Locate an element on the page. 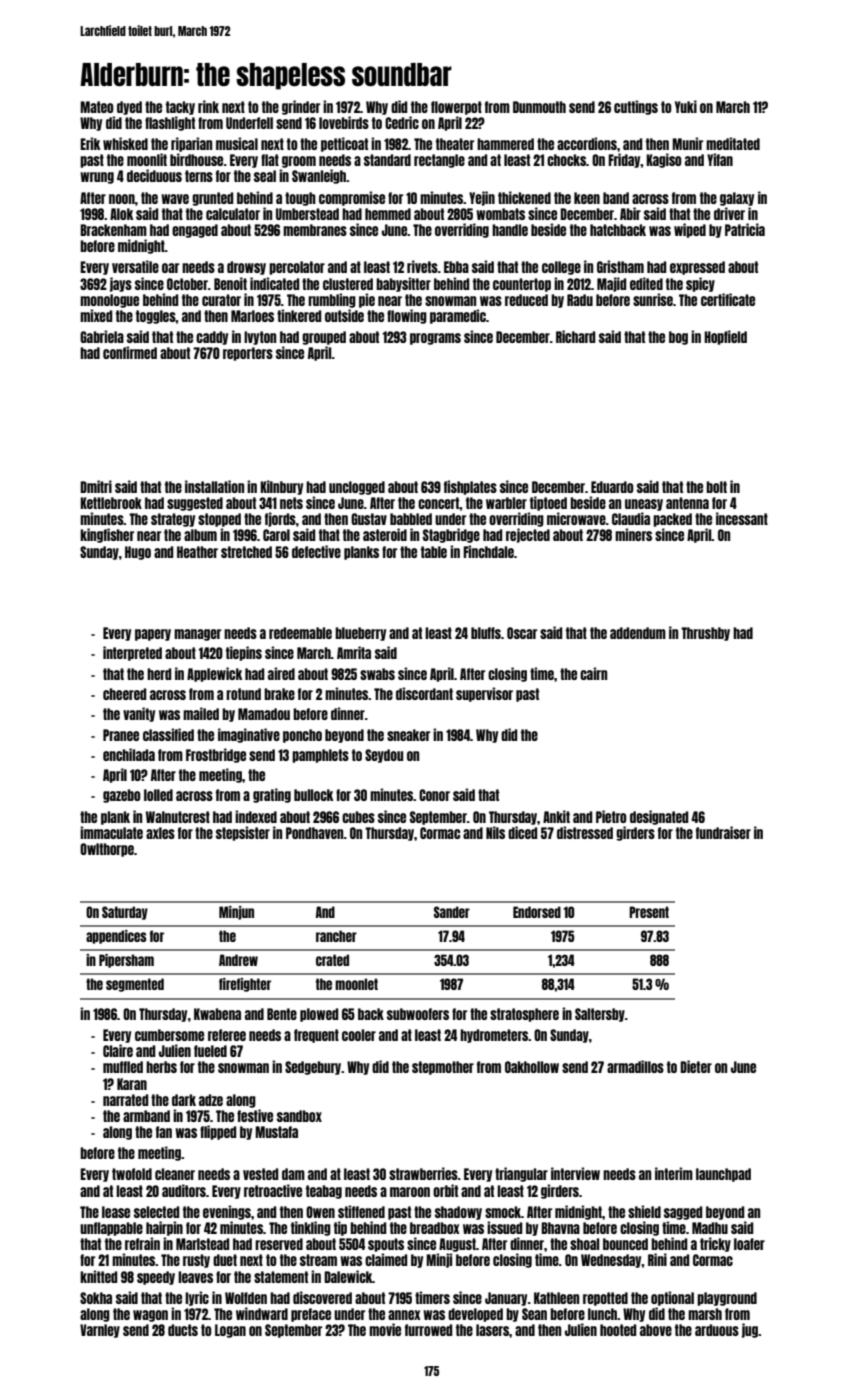 Image resolution: width=849 pixels, height=1400 pixels. rink is located at coordinates (208, 106).
